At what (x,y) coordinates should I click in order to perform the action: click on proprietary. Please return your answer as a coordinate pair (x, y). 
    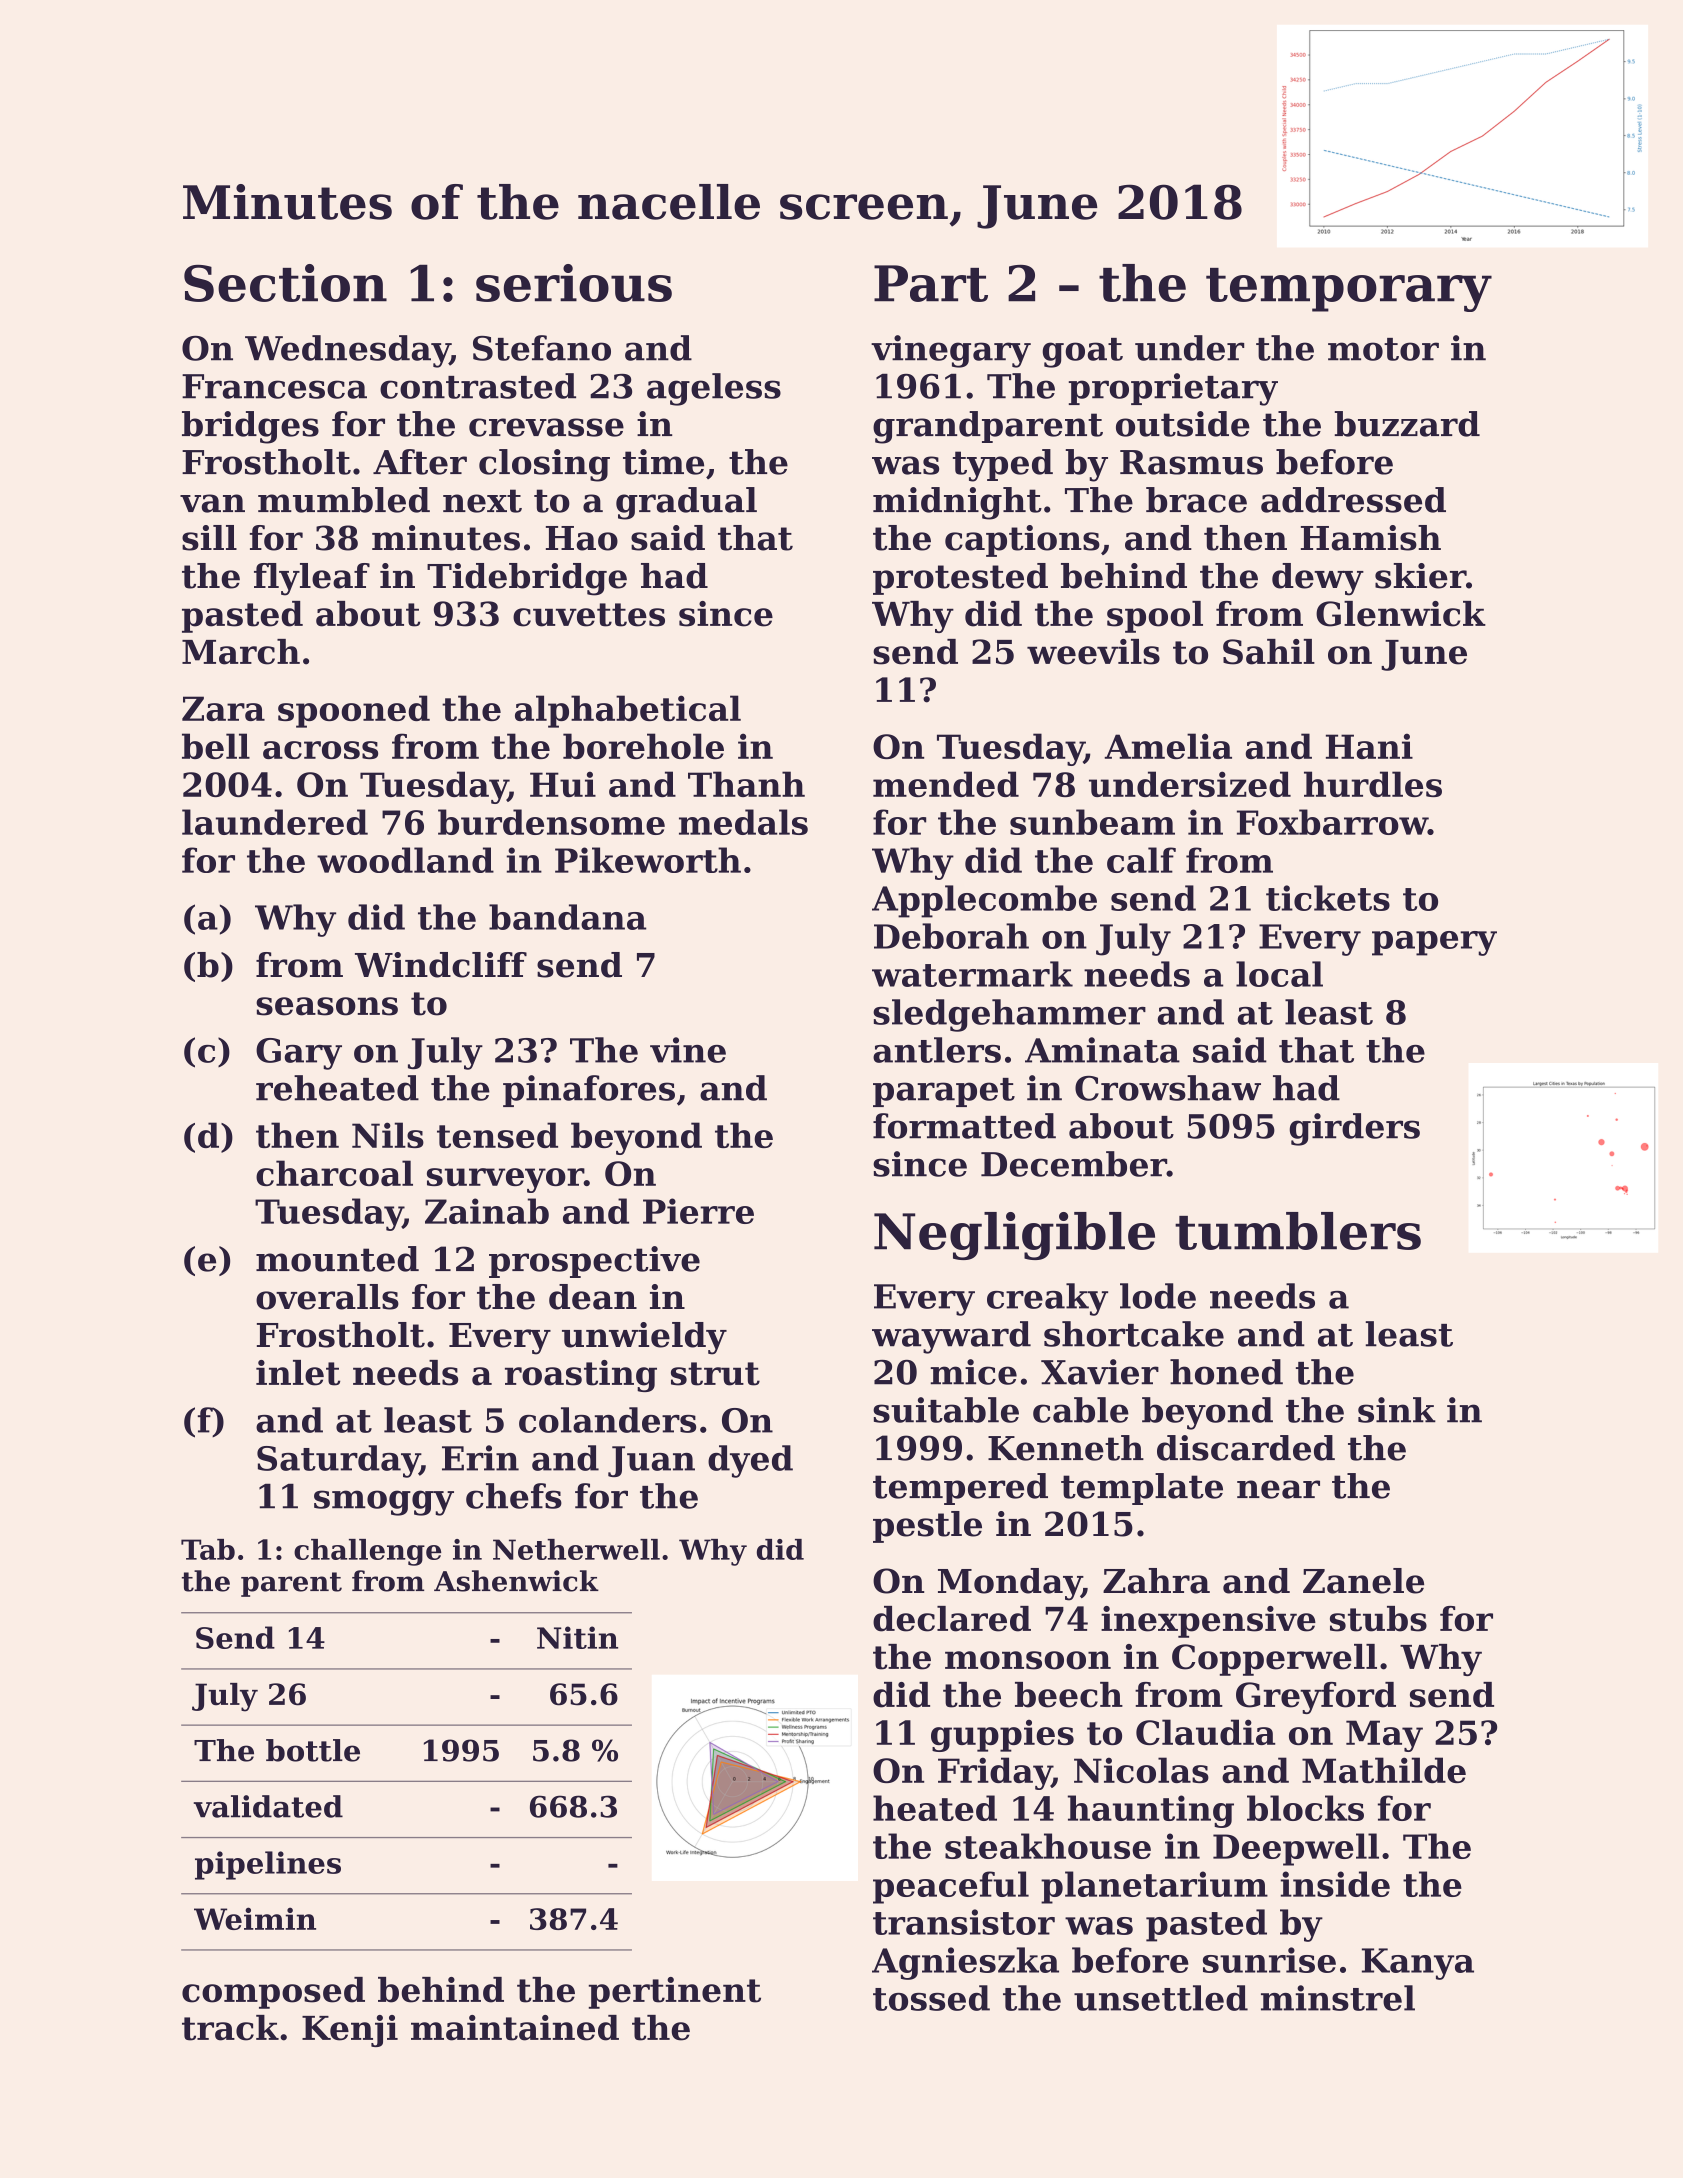
    Looking at the image, I should click on (1173, 389).
